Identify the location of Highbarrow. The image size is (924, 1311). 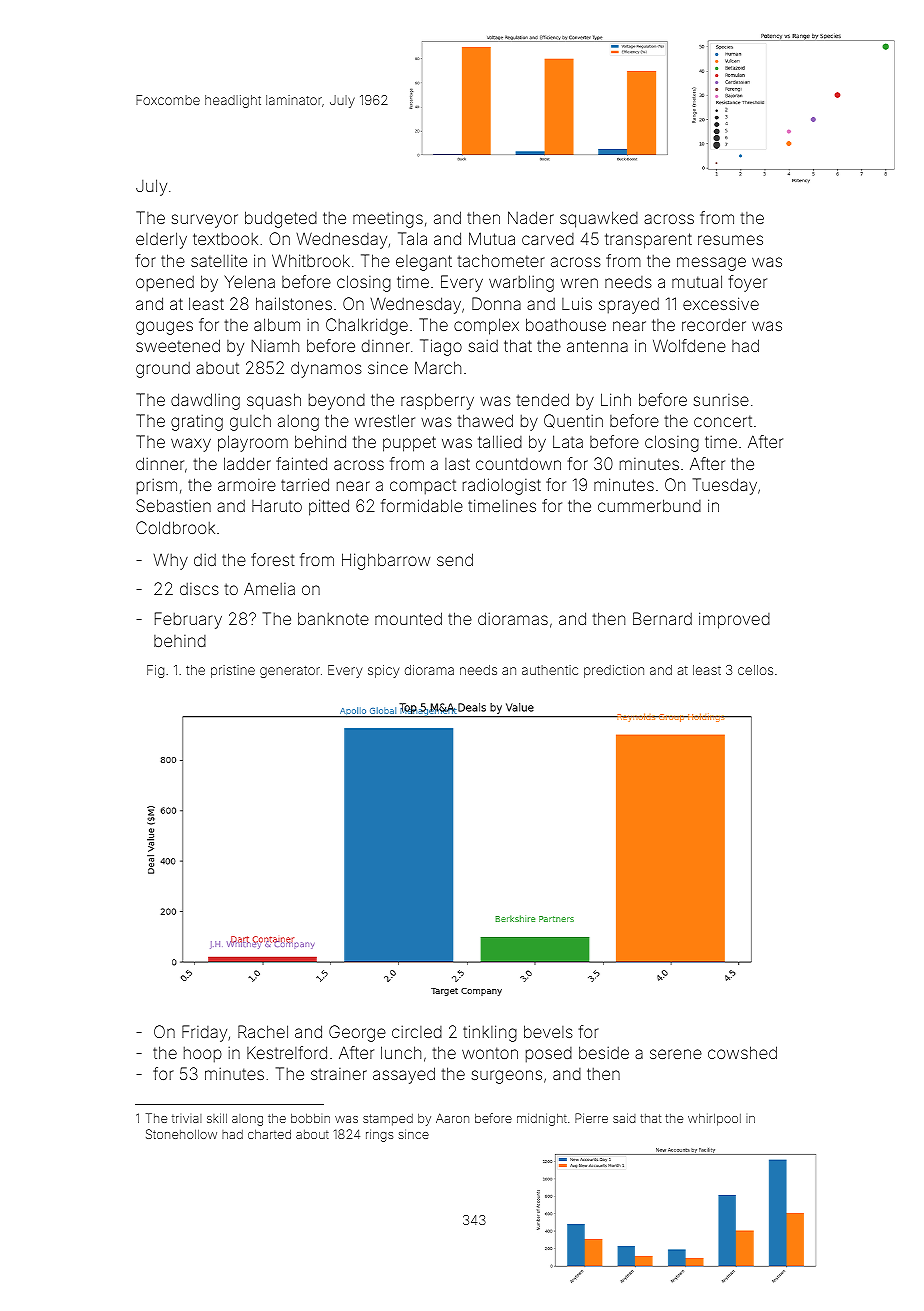
(386, 561).
